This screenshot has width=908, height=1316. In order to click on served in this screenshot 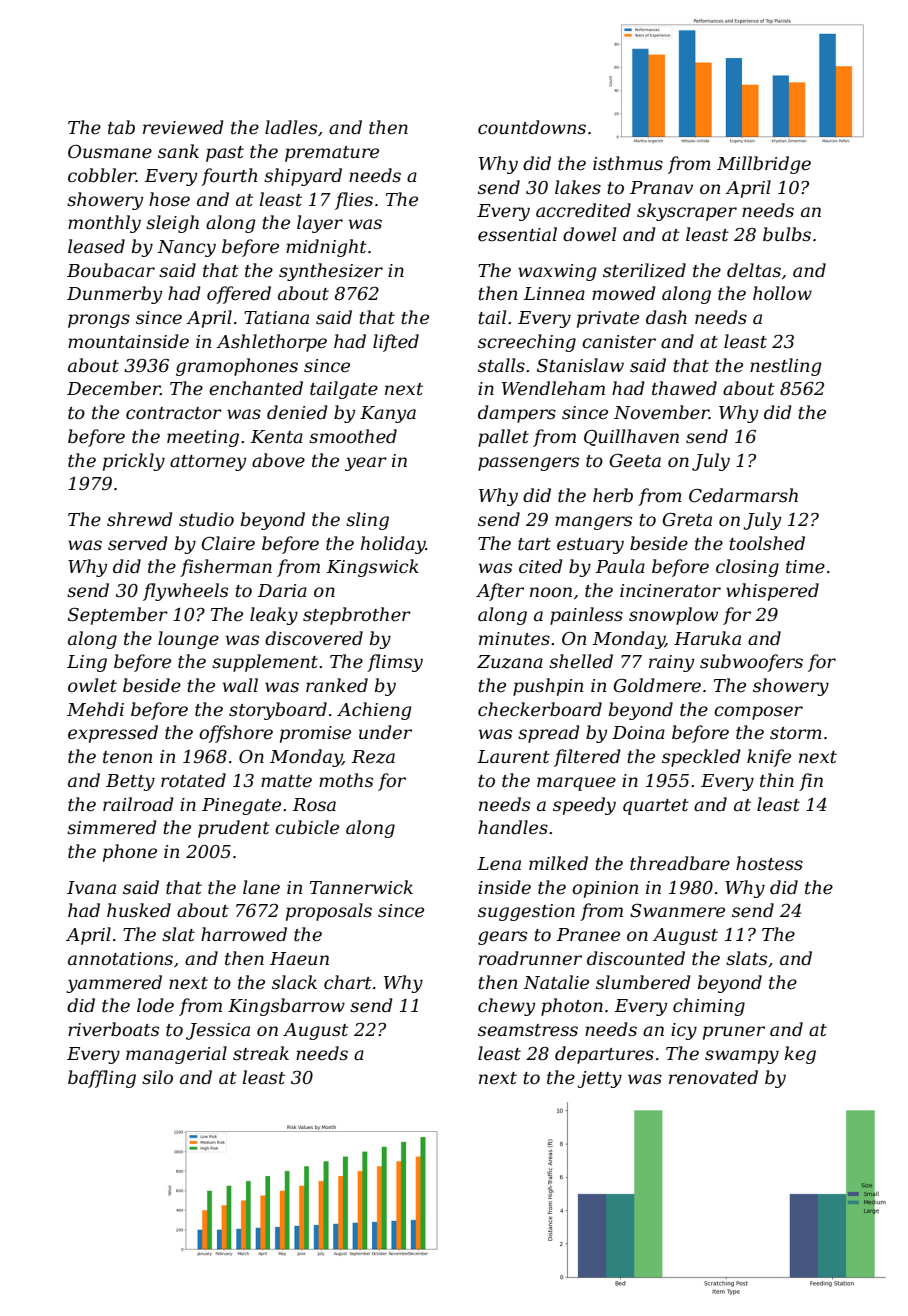, I will do `click(138, 543)`.
